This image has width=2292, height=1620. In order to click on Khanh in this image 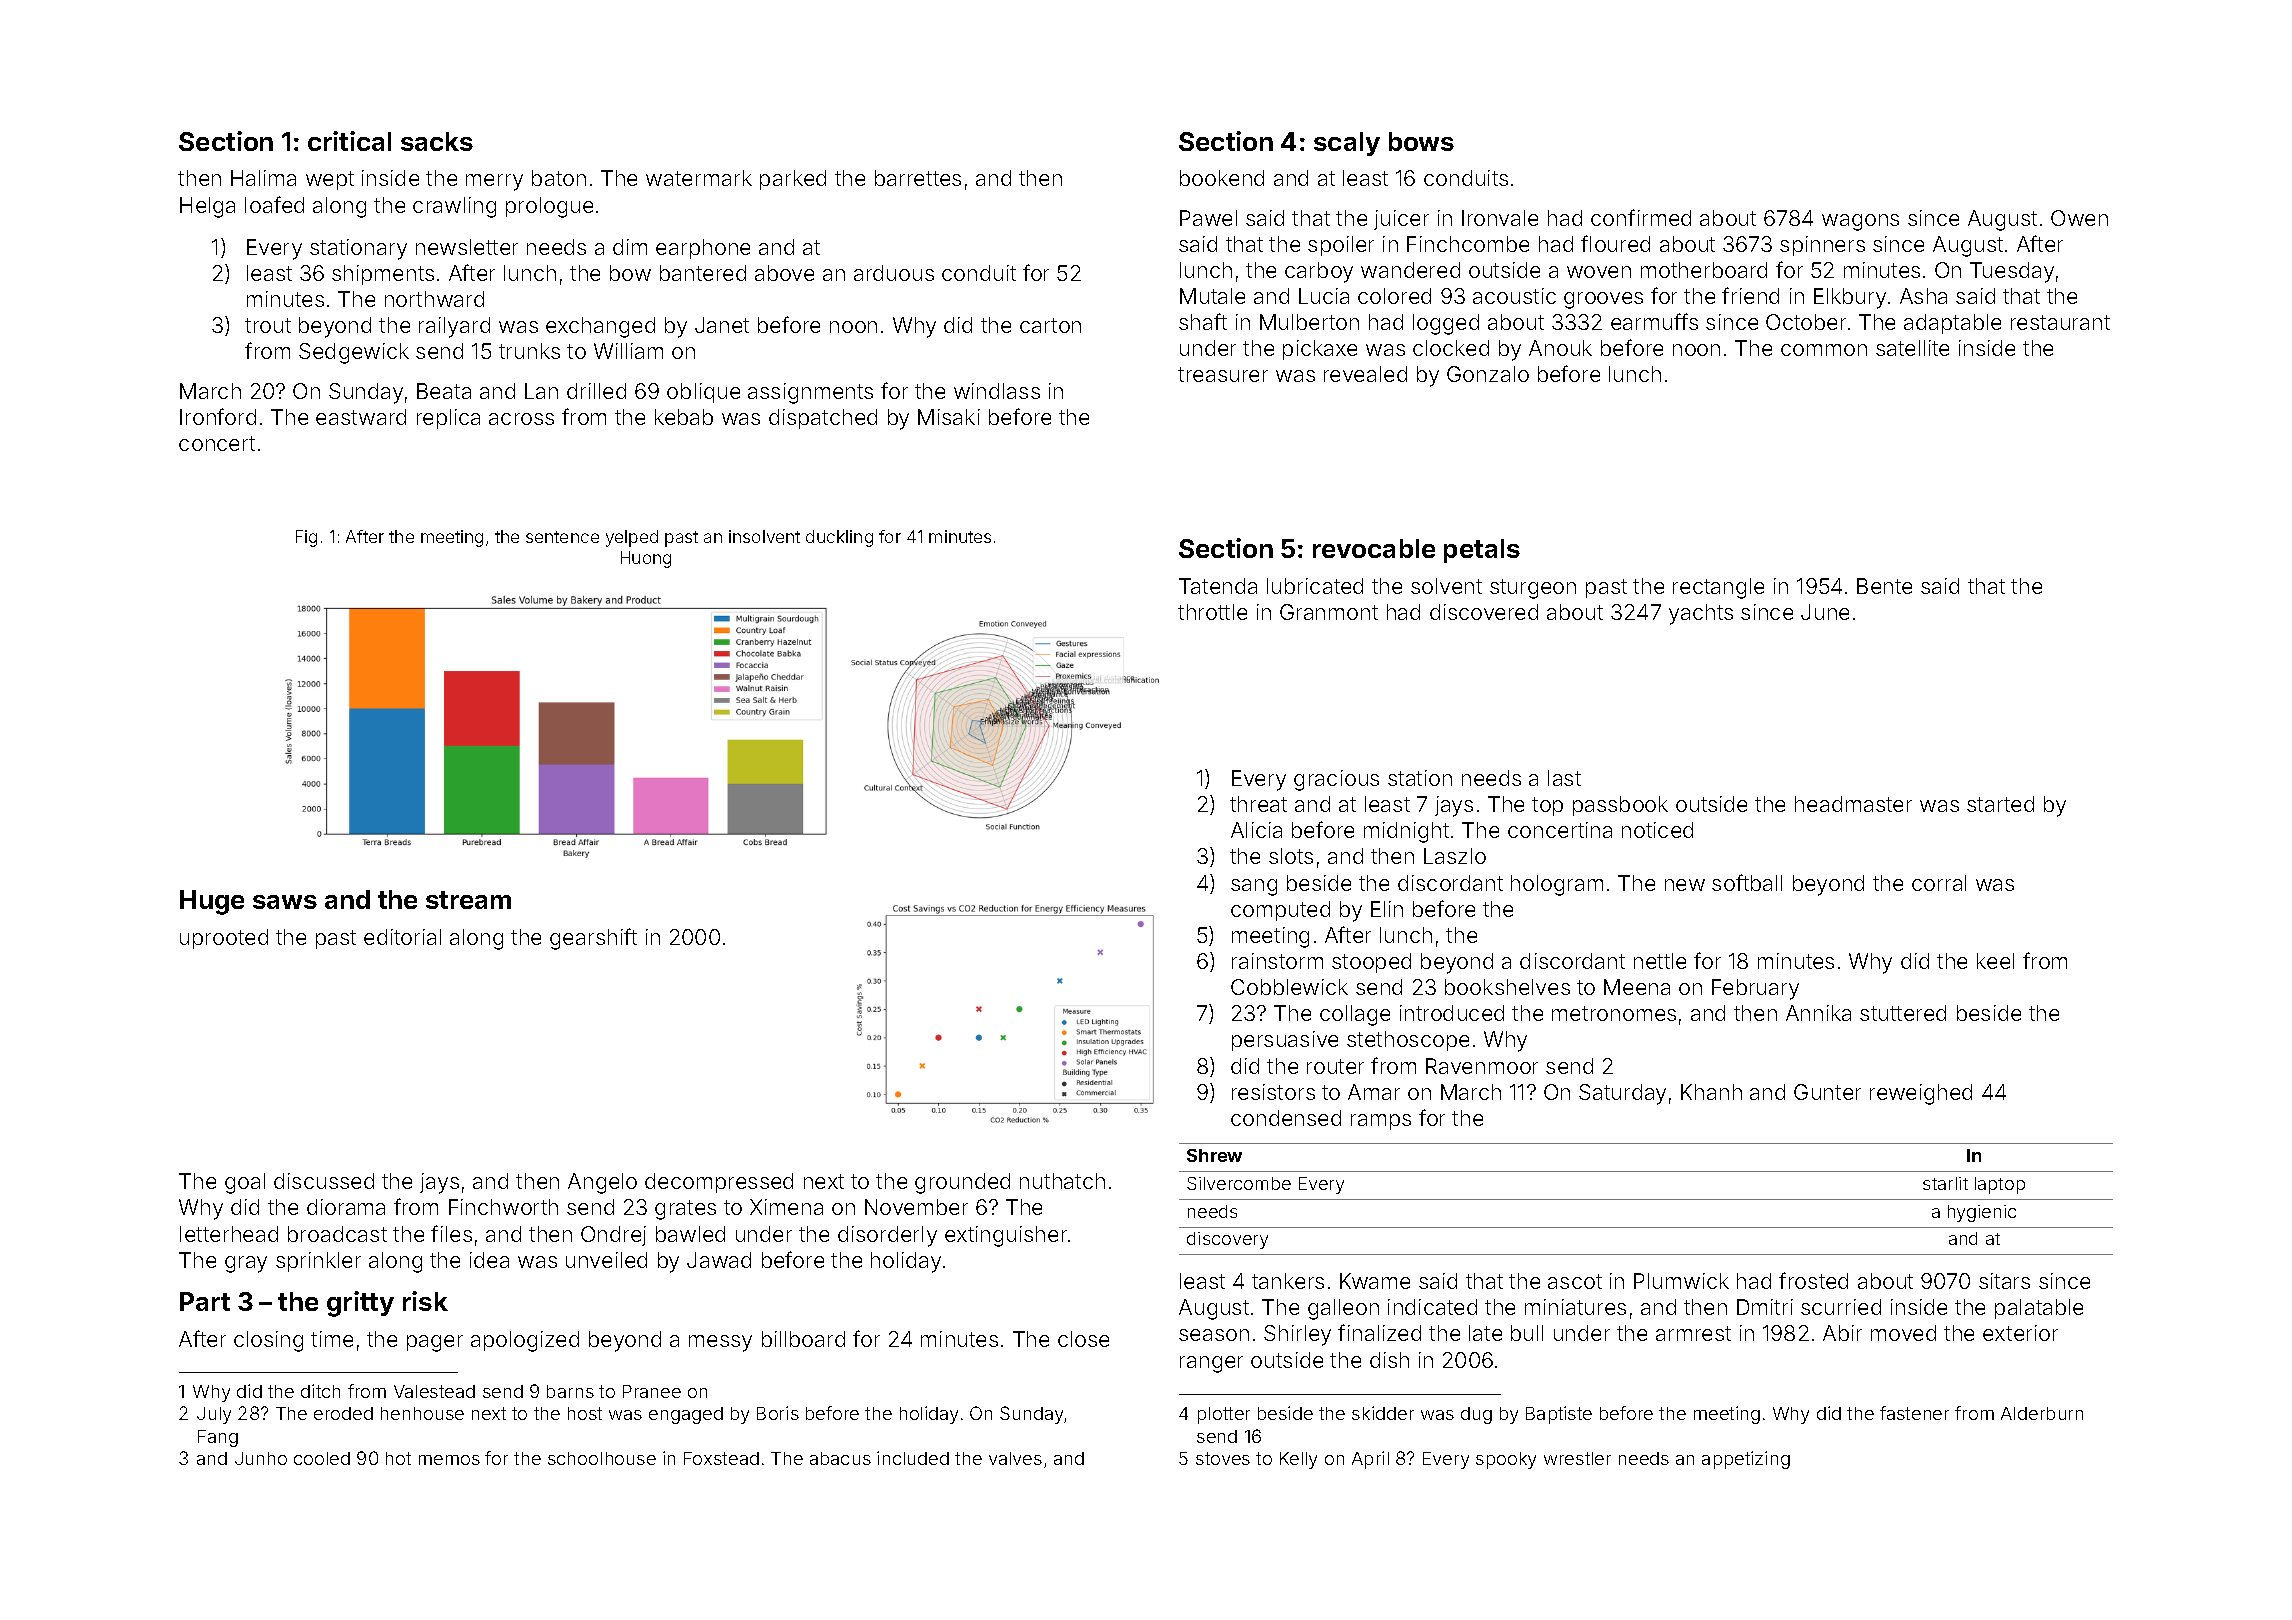, I will do `click(1711, 1092)`.
